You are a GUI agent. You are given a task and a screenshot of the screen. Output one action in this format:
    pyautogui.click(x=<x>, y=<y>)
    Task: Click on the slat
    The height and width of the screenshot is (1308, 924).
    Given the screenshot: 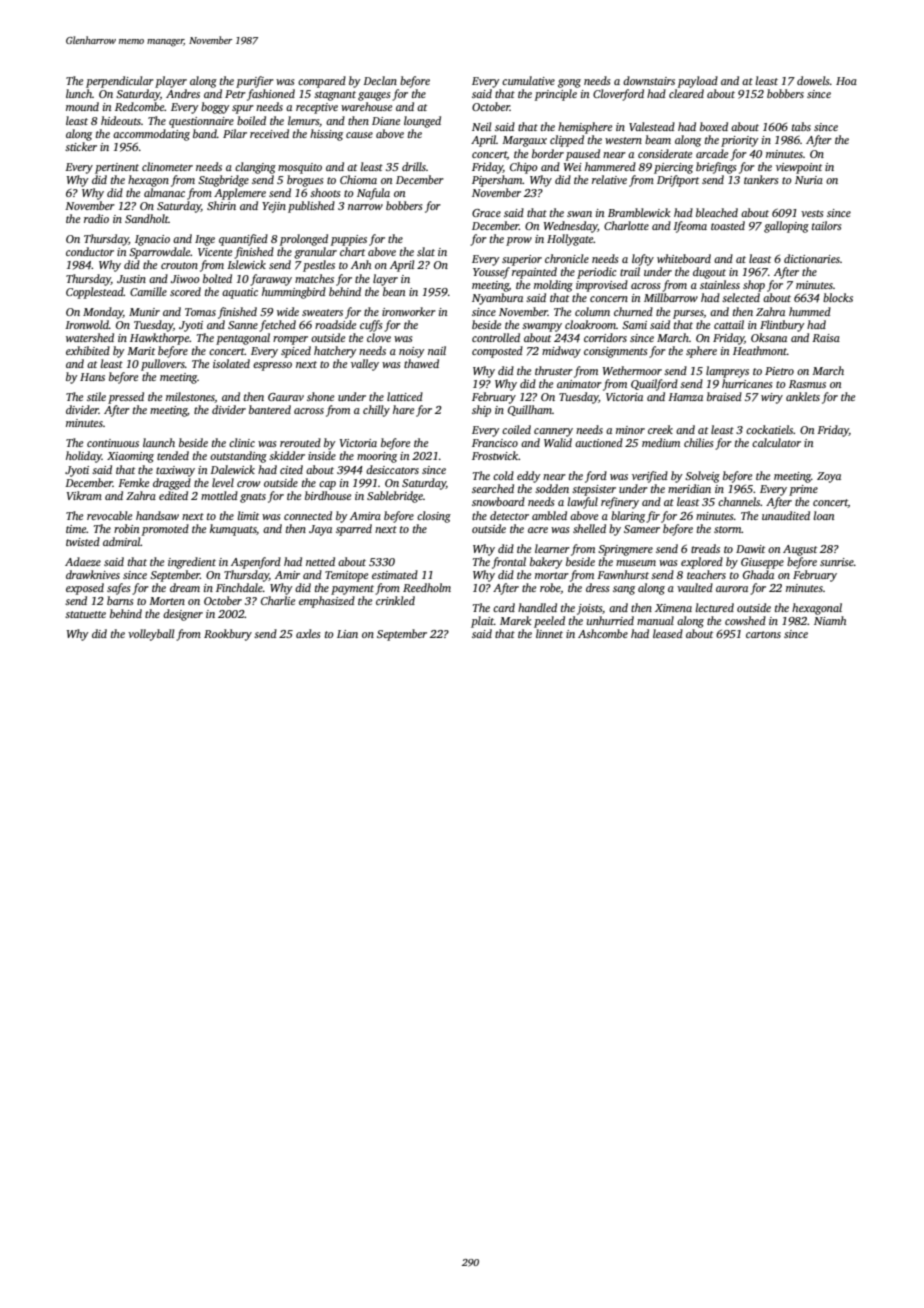 What is the action you would take?
    pyautogui.click(x=426, y=251)
